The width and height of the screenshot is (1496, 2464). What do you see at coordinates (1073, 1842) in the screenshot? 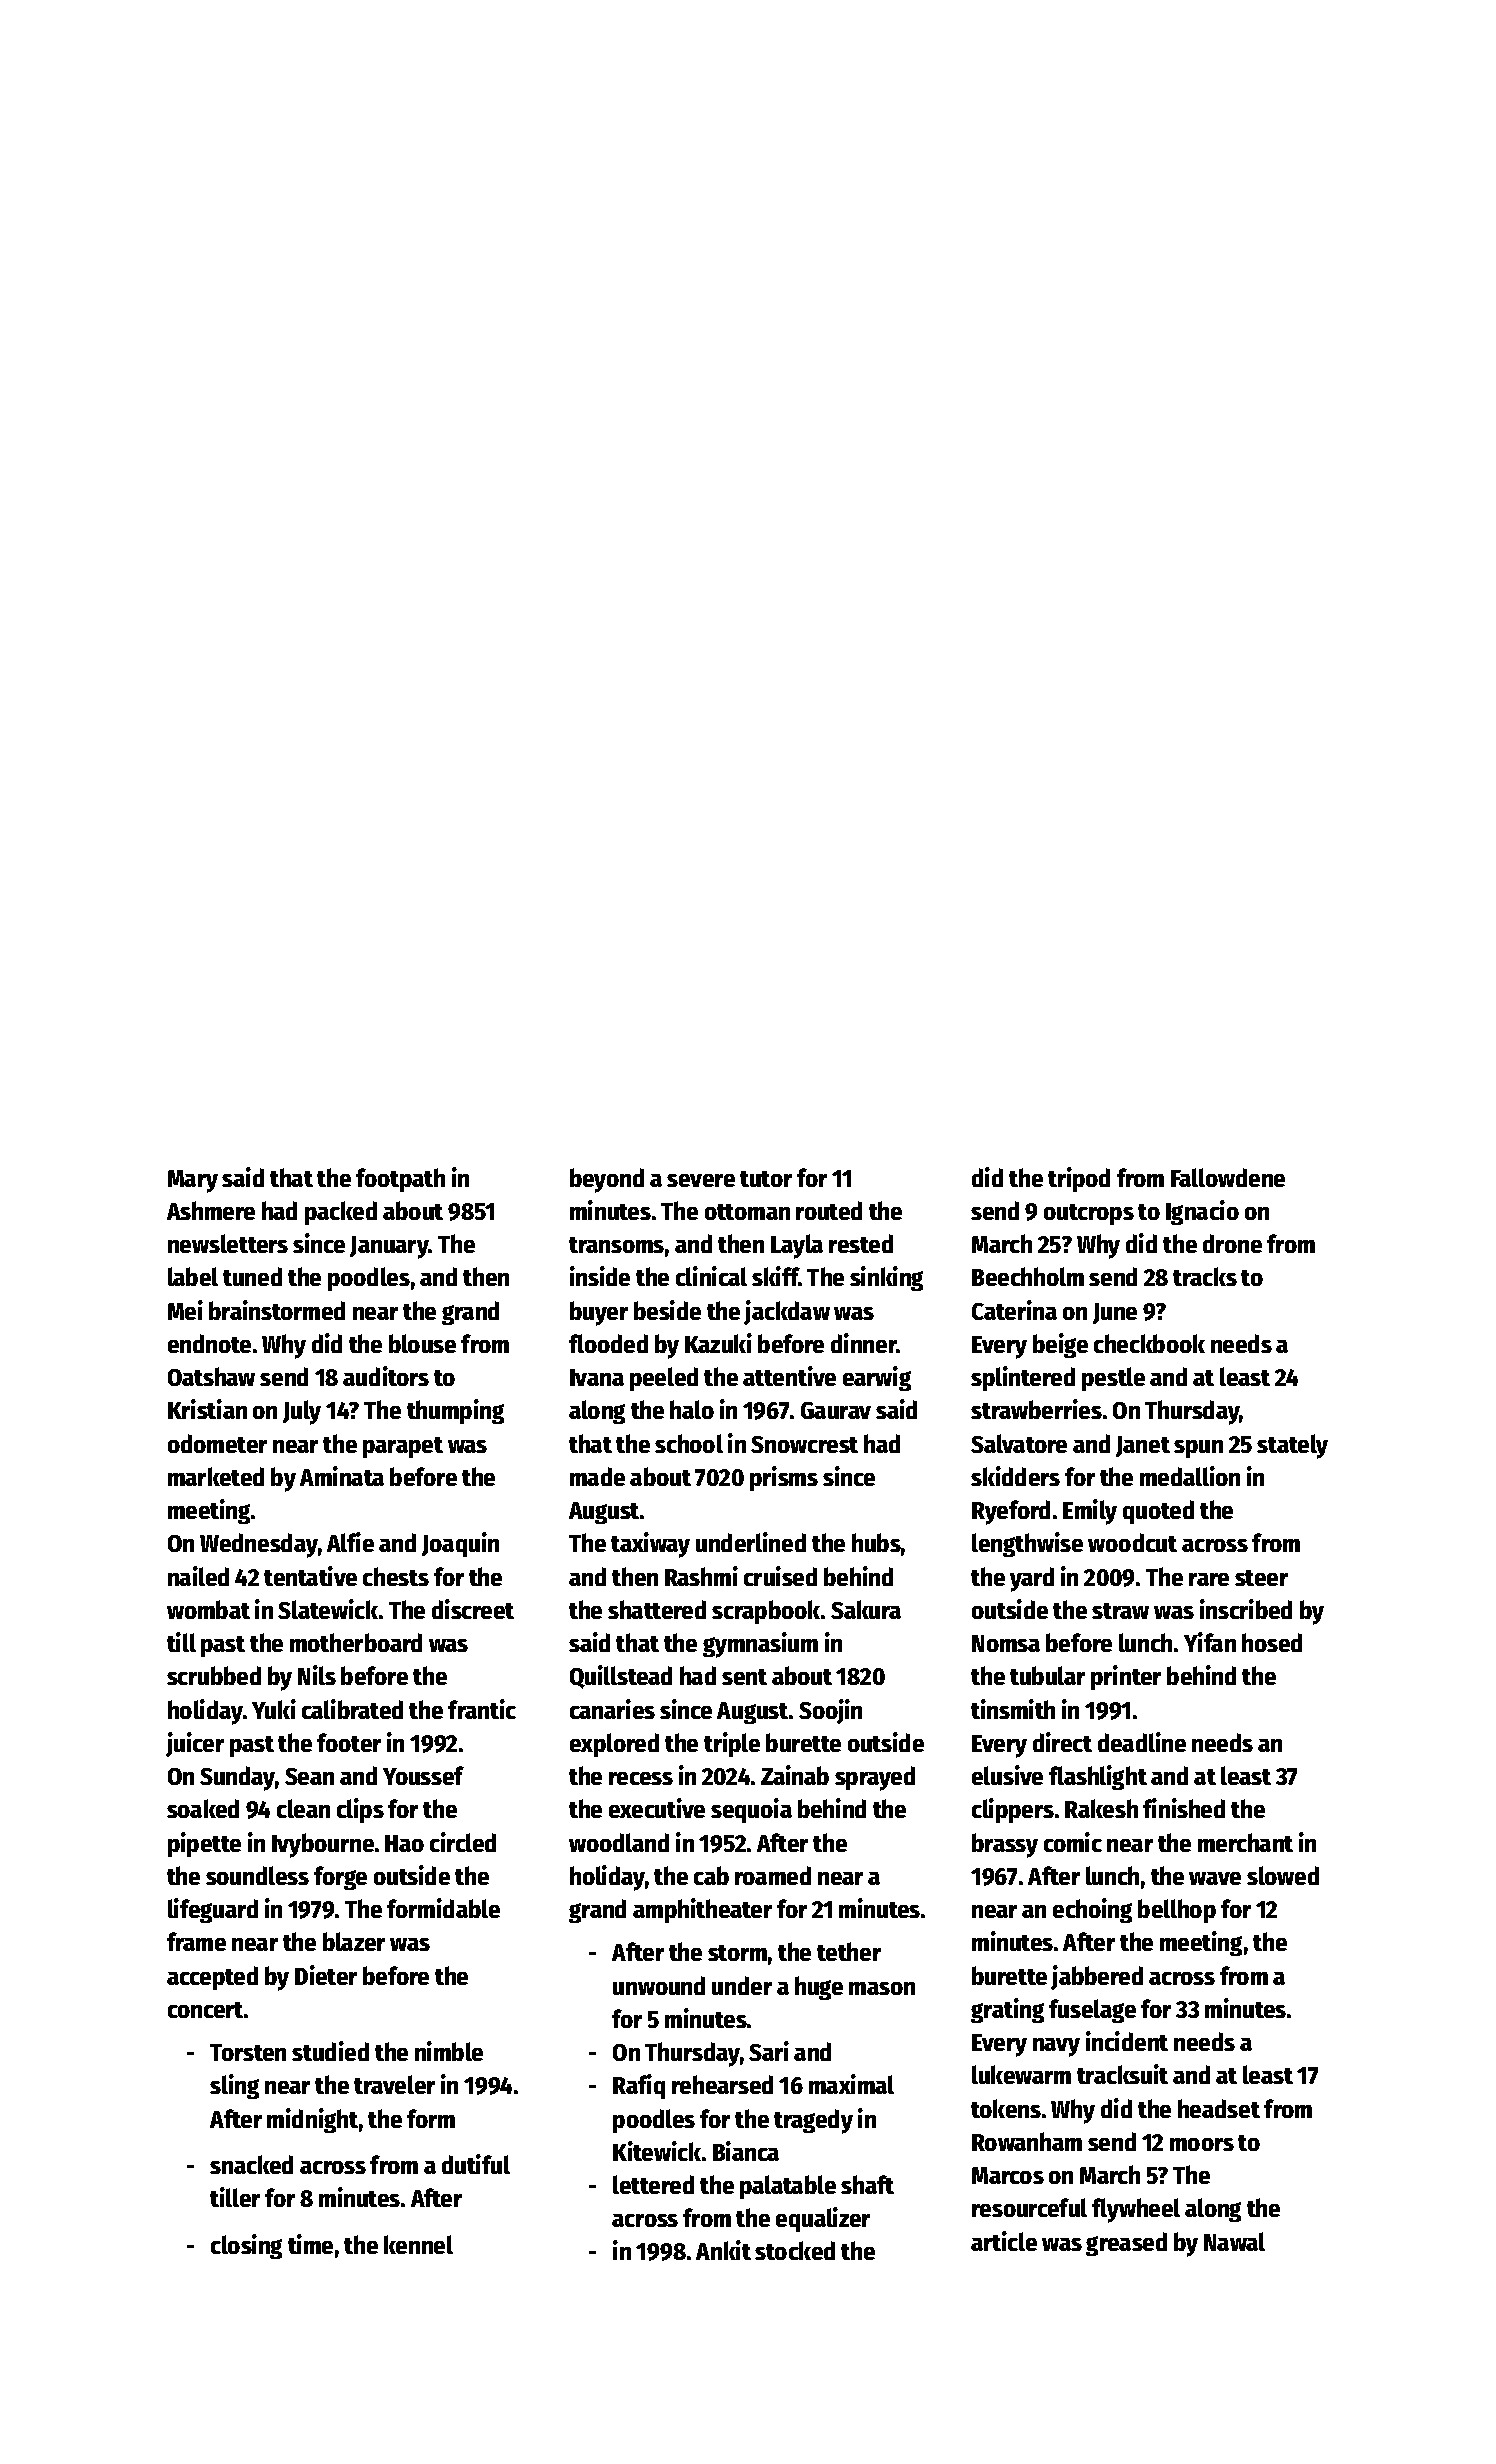
I see `comic` at bounding box center [1073, 1842].
